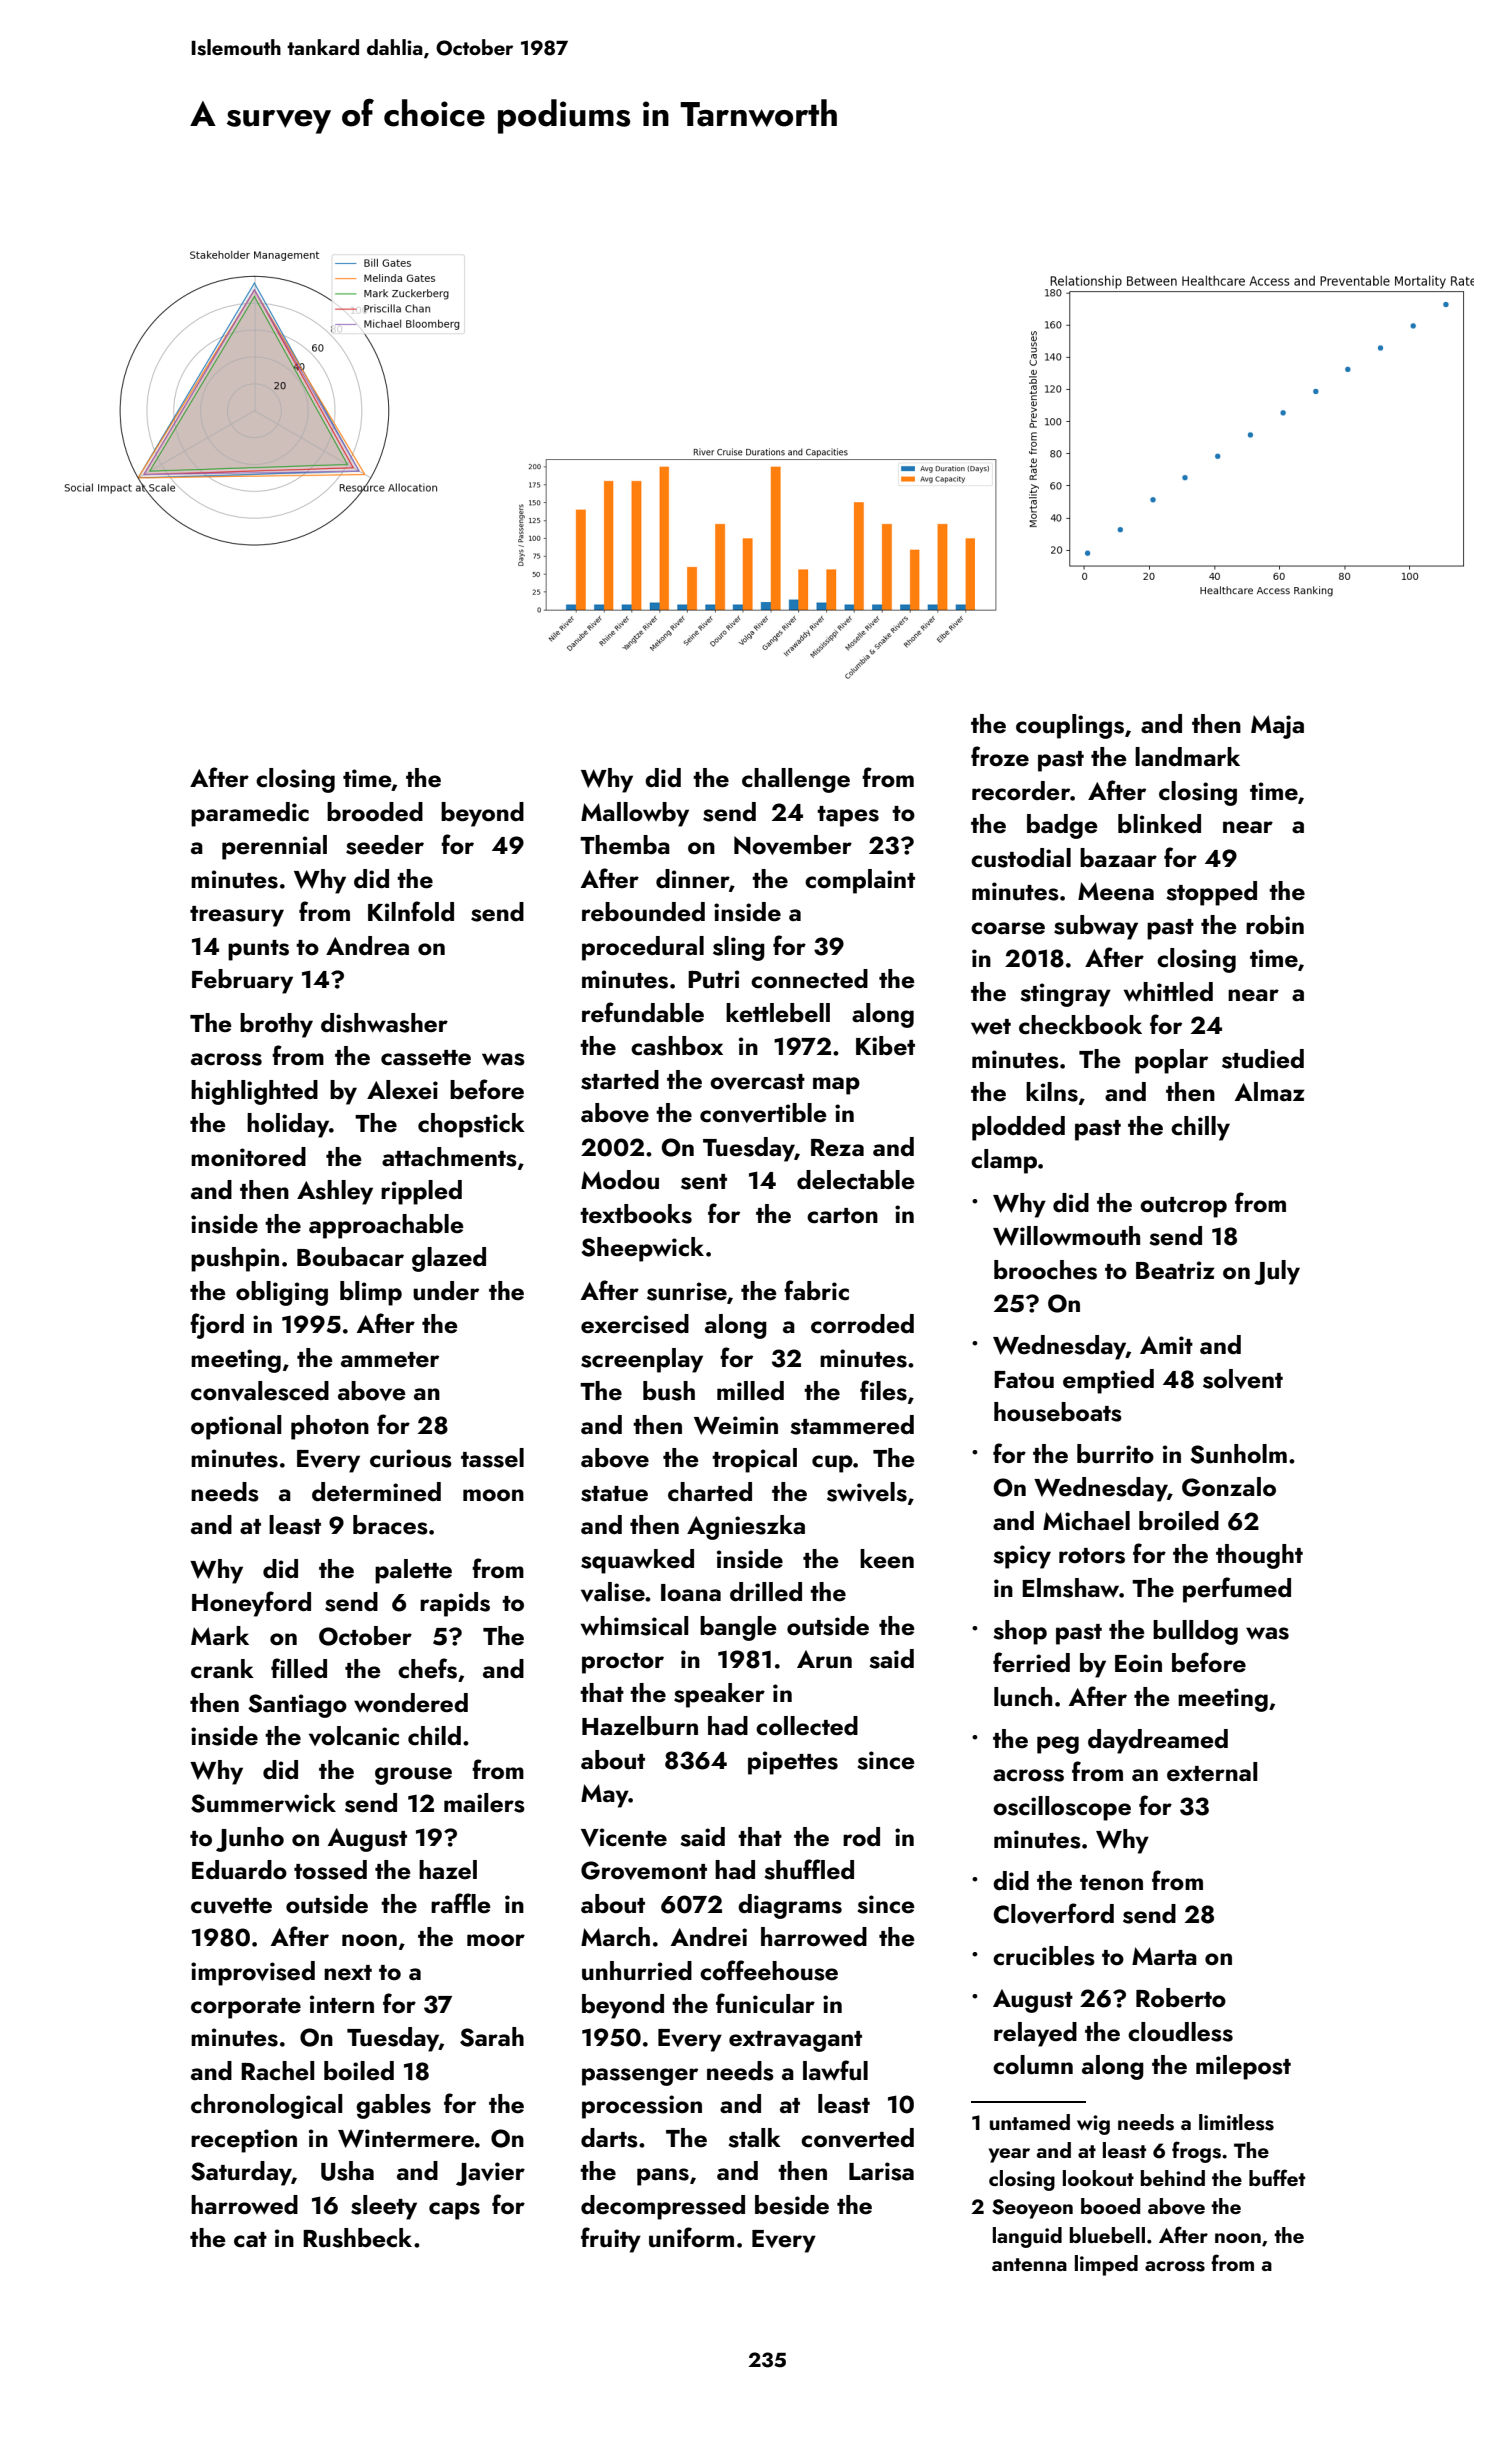 The width and height of the page is (1496, 2464). I want to click on Grovemont, so click(644, 1870).
